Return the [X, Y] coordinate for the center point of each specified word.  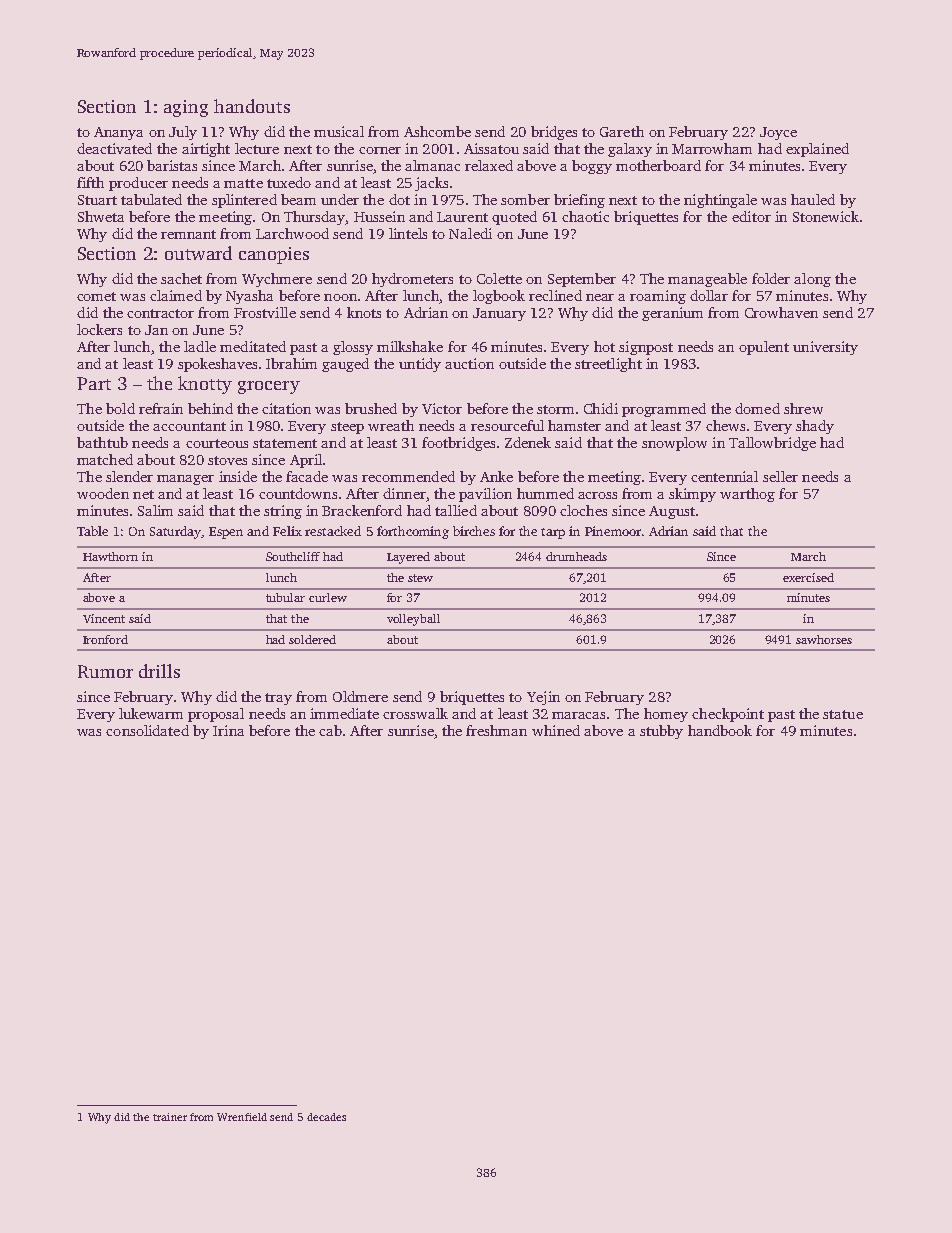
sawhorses [824, 639]
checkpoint [728, 715]
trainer [170, 1117]
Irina [228, 730]
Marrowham [712, 148]
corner [380, 150]
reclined [555, 295]
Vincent [104, 618]
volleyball [413, 620]
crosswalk [415, 713]
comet [96, 296]
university [825, 348]
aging [186, 108]
